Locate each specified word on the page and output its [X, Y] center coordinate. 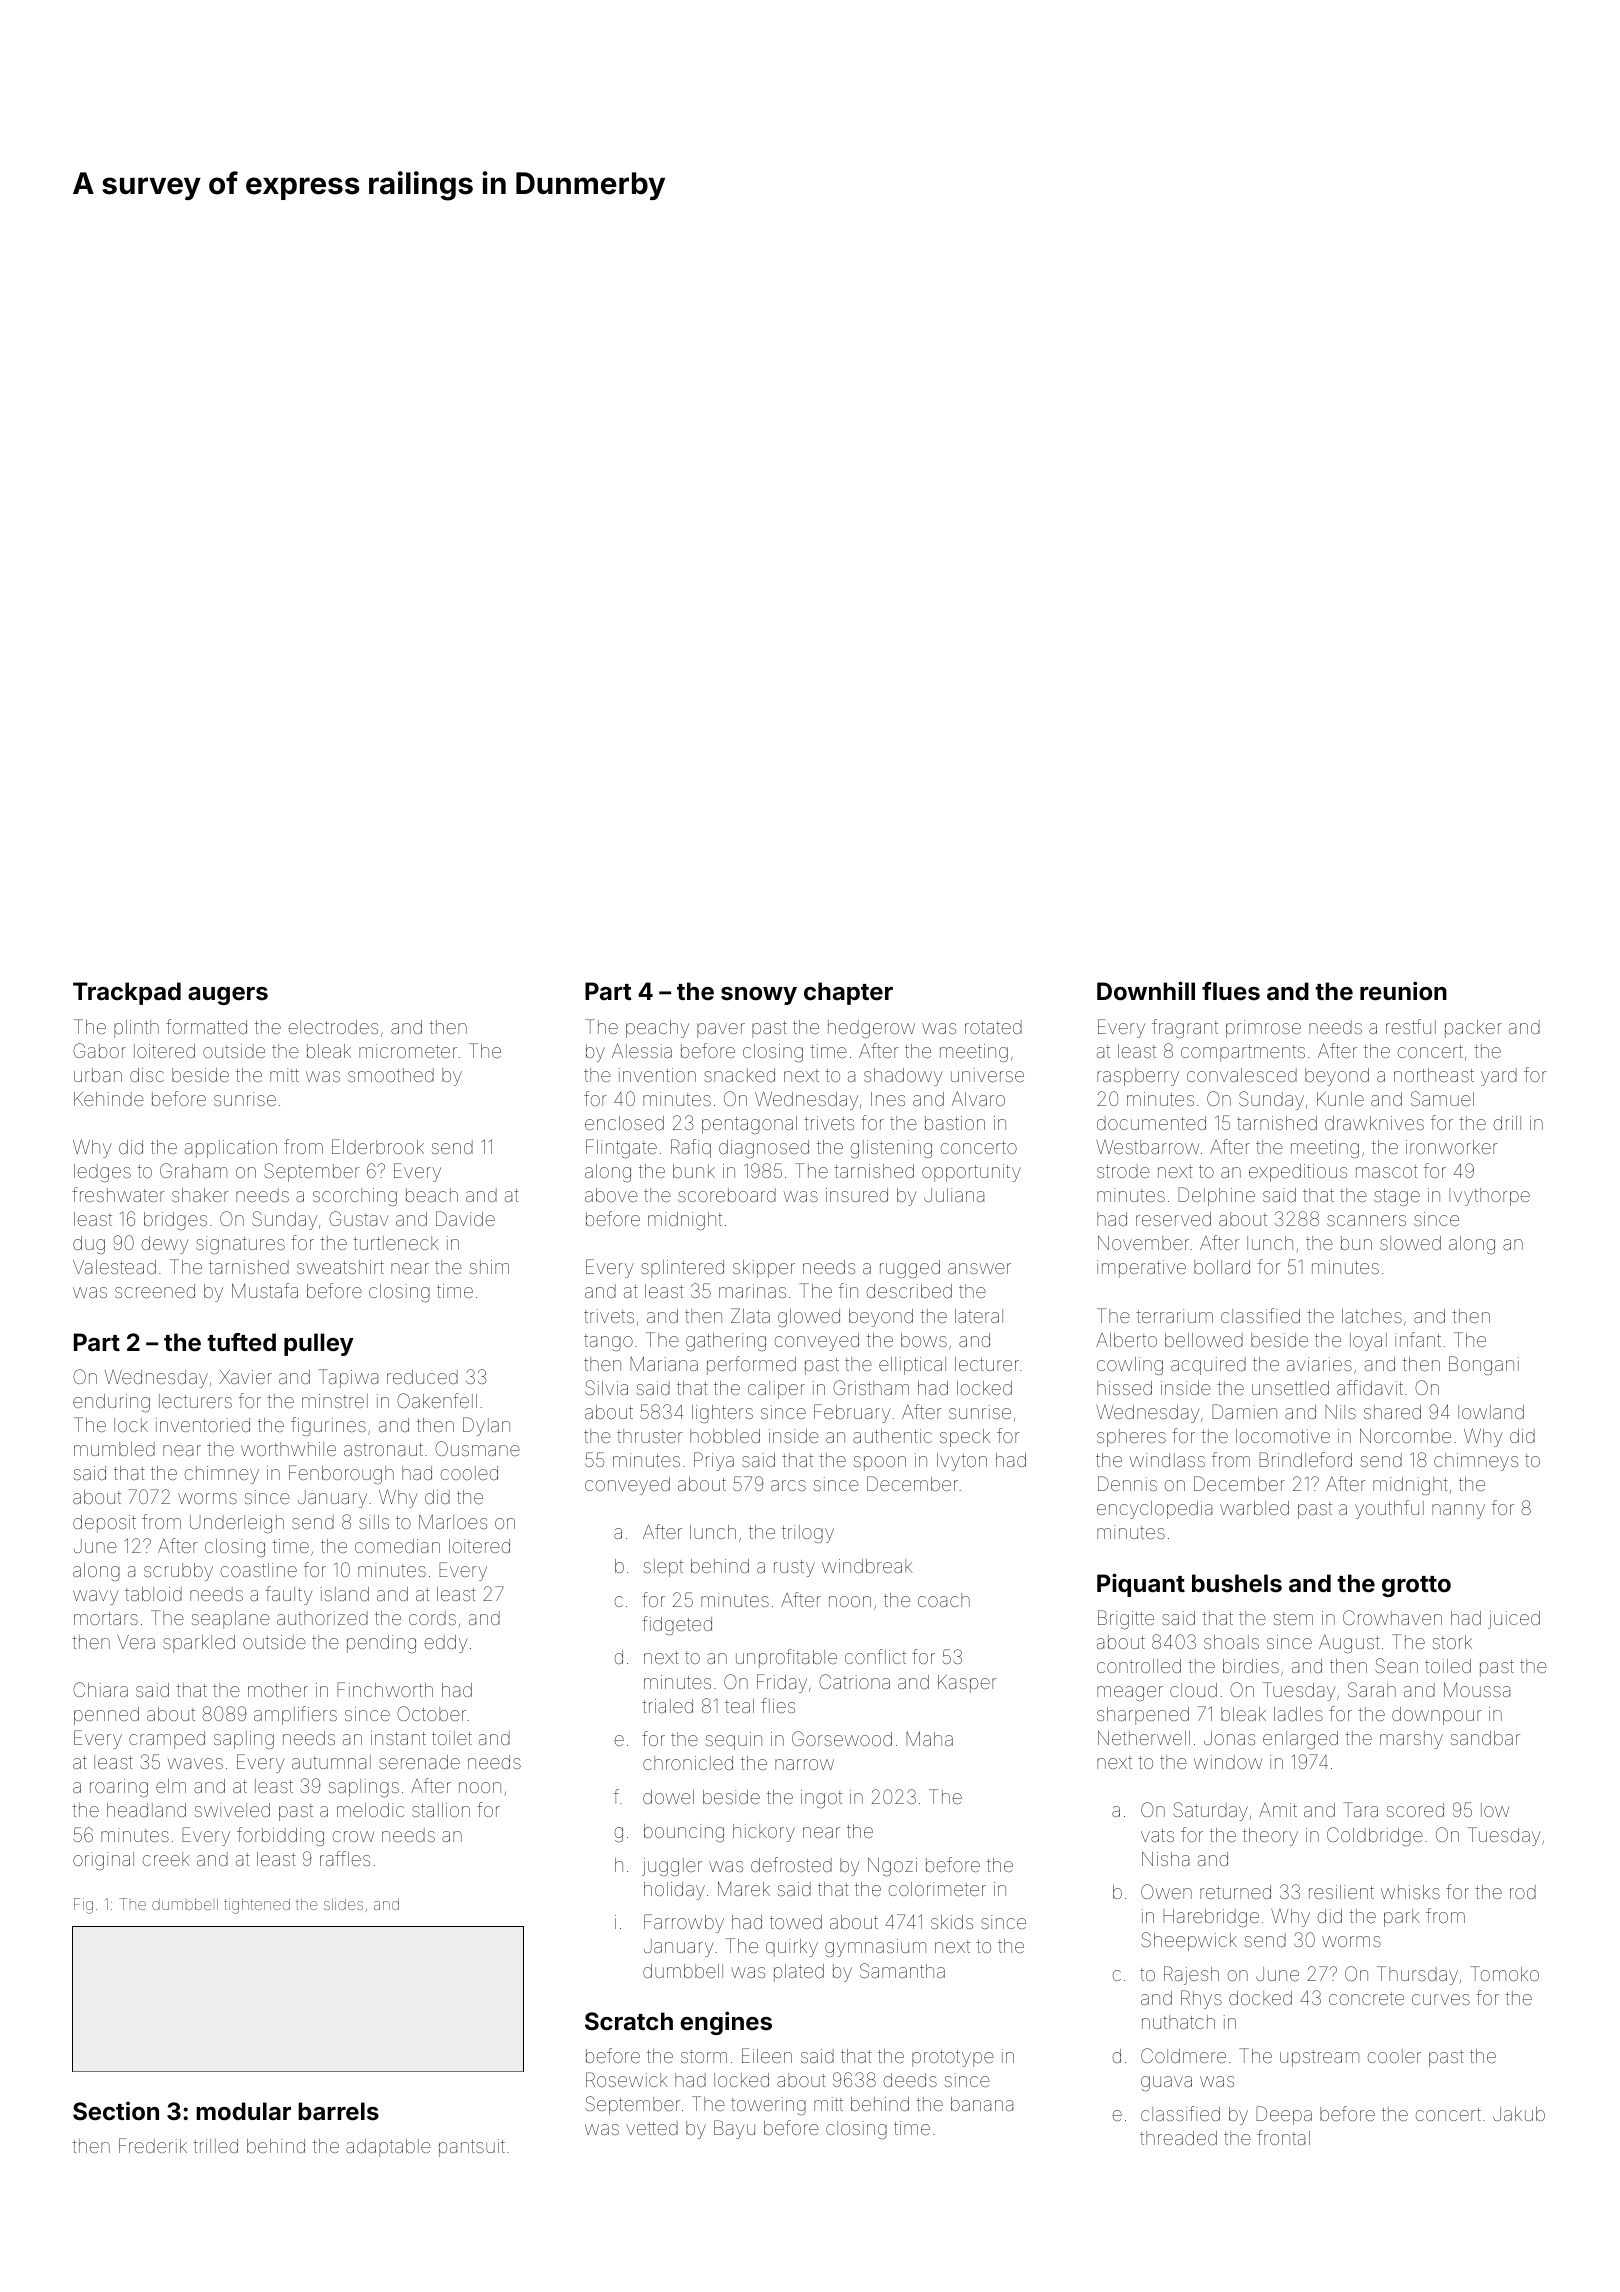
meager [1130, 1693]
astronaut [383, 1449]
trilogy [808, 1534]
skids [952, 1922]
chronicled [688, 1763]
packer [1473, 1029]
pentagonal [749, 1125]
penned [106, 1716]
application [231, 1149]
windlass [1167, 1460]
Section [116, 2111]
